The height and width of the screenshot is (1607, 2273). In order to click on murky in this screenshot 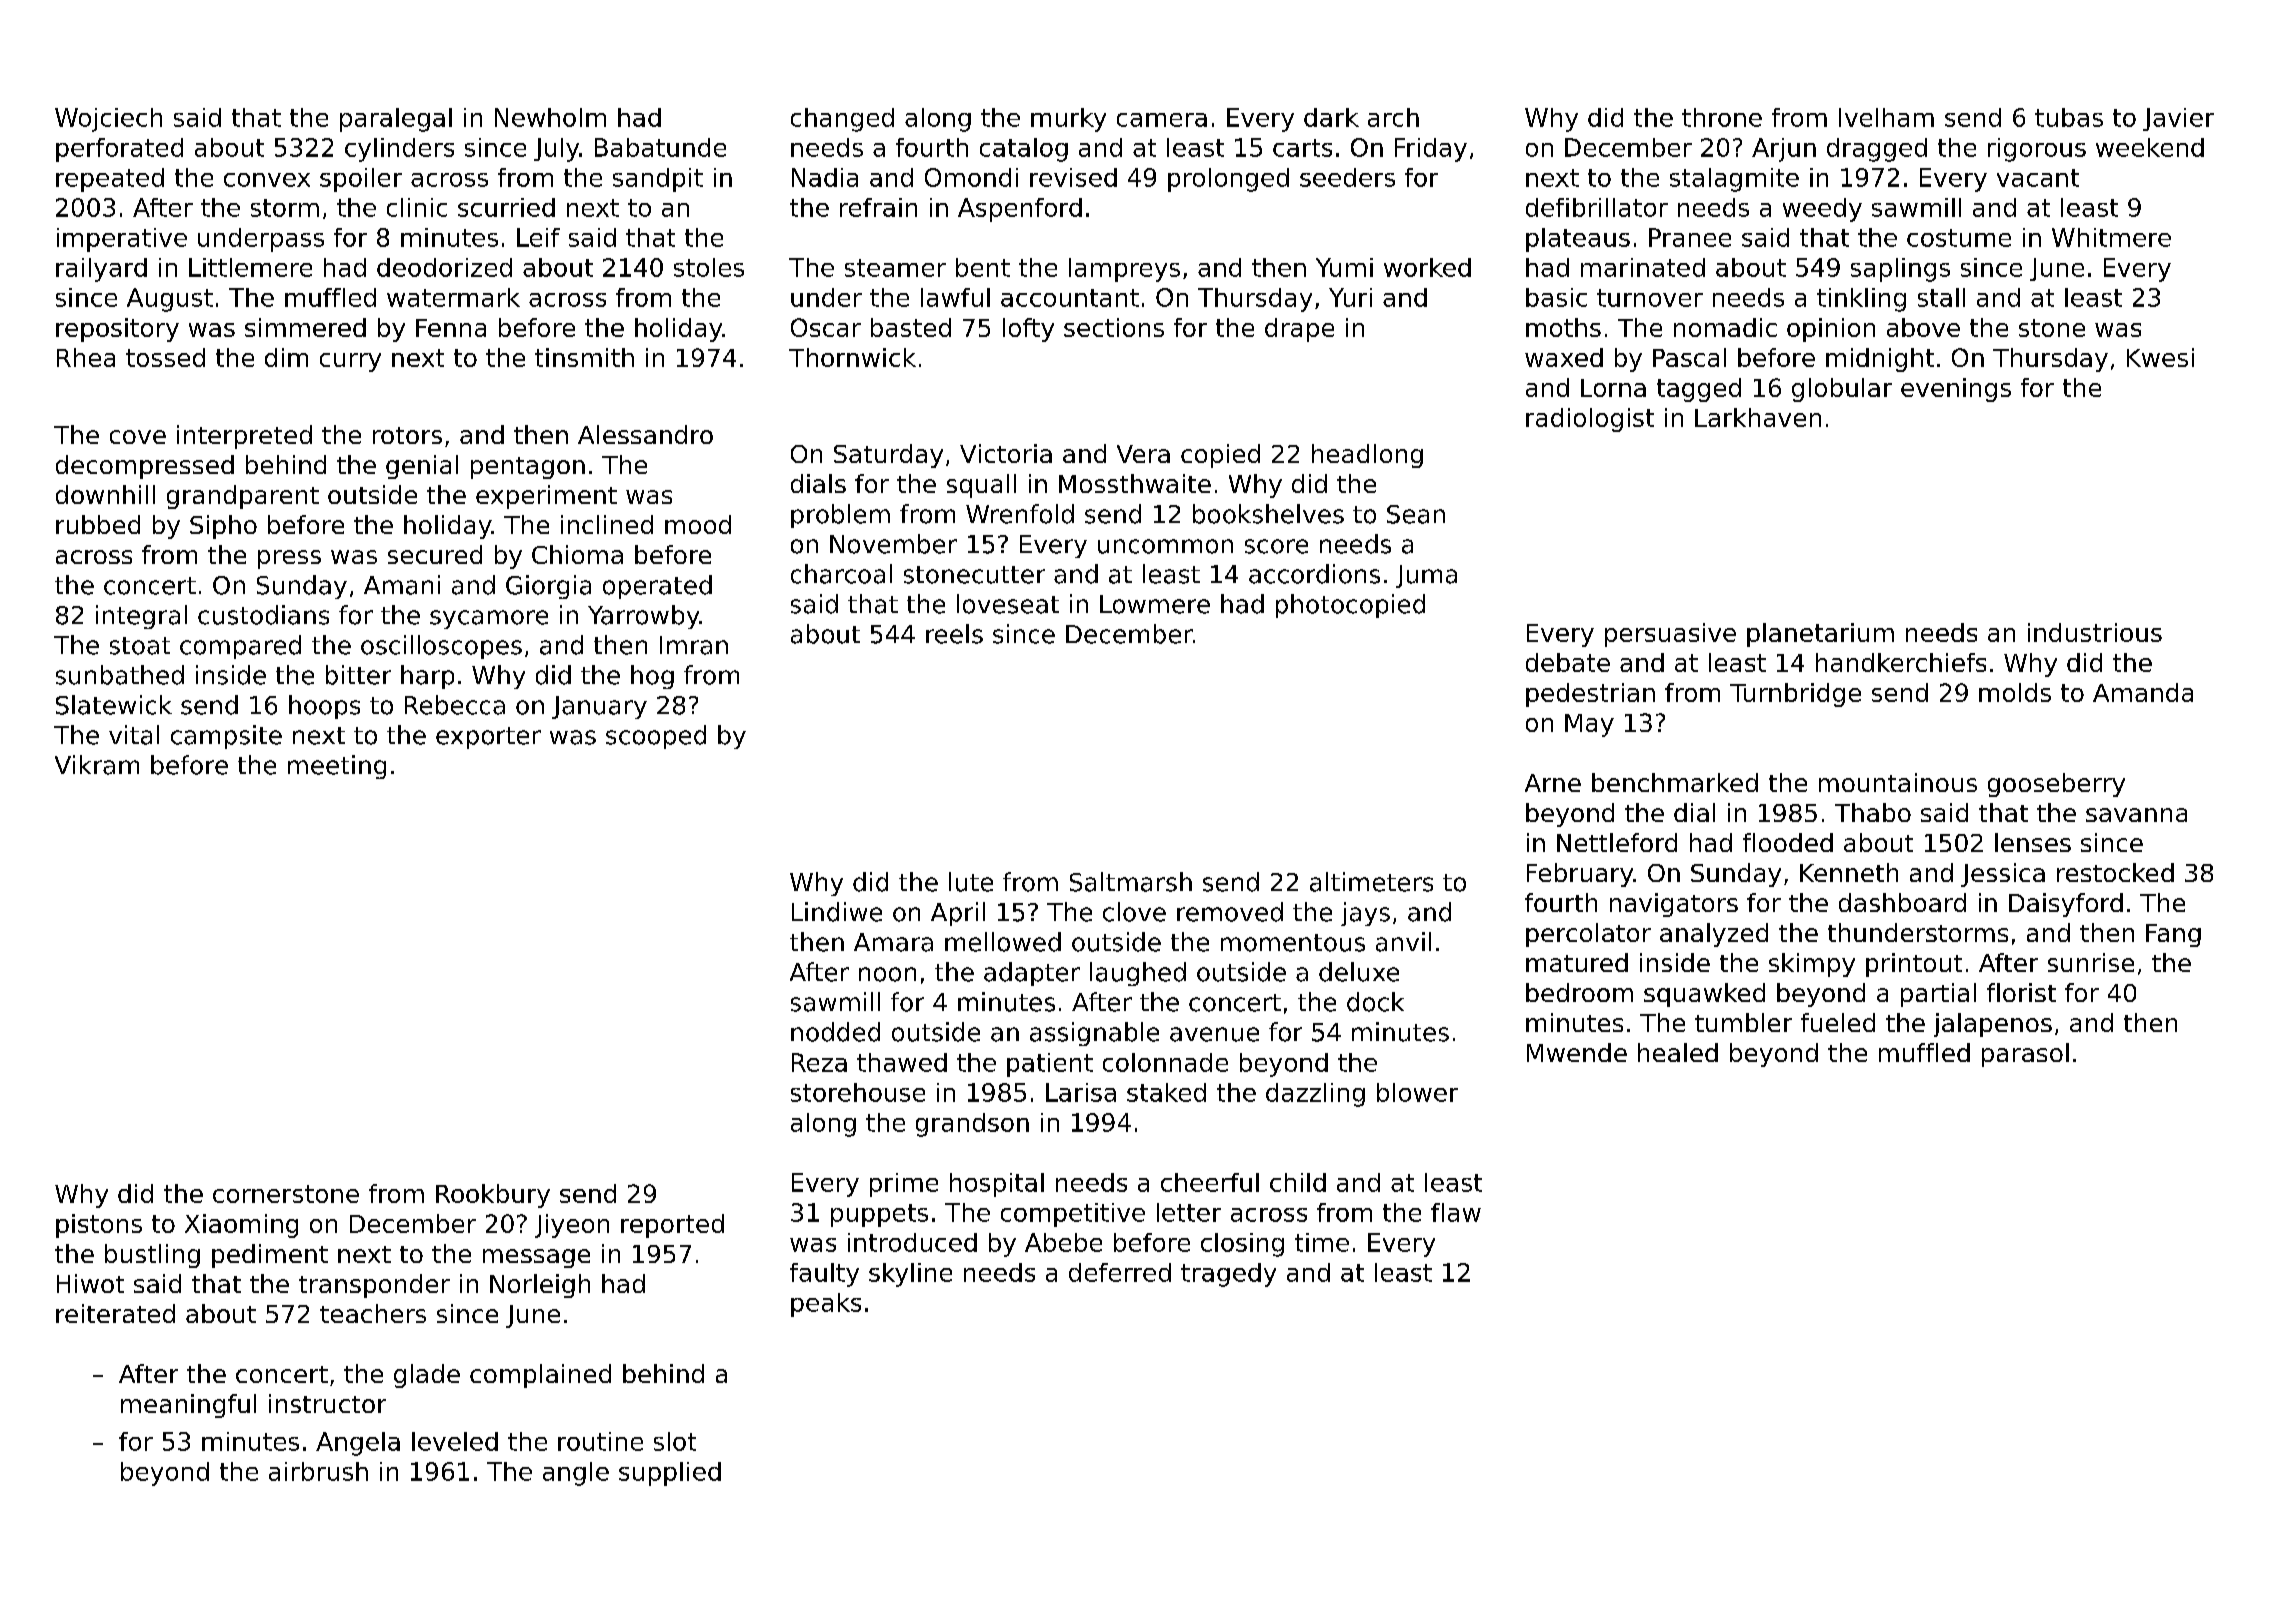, I will do `click(1068, 120)`.
